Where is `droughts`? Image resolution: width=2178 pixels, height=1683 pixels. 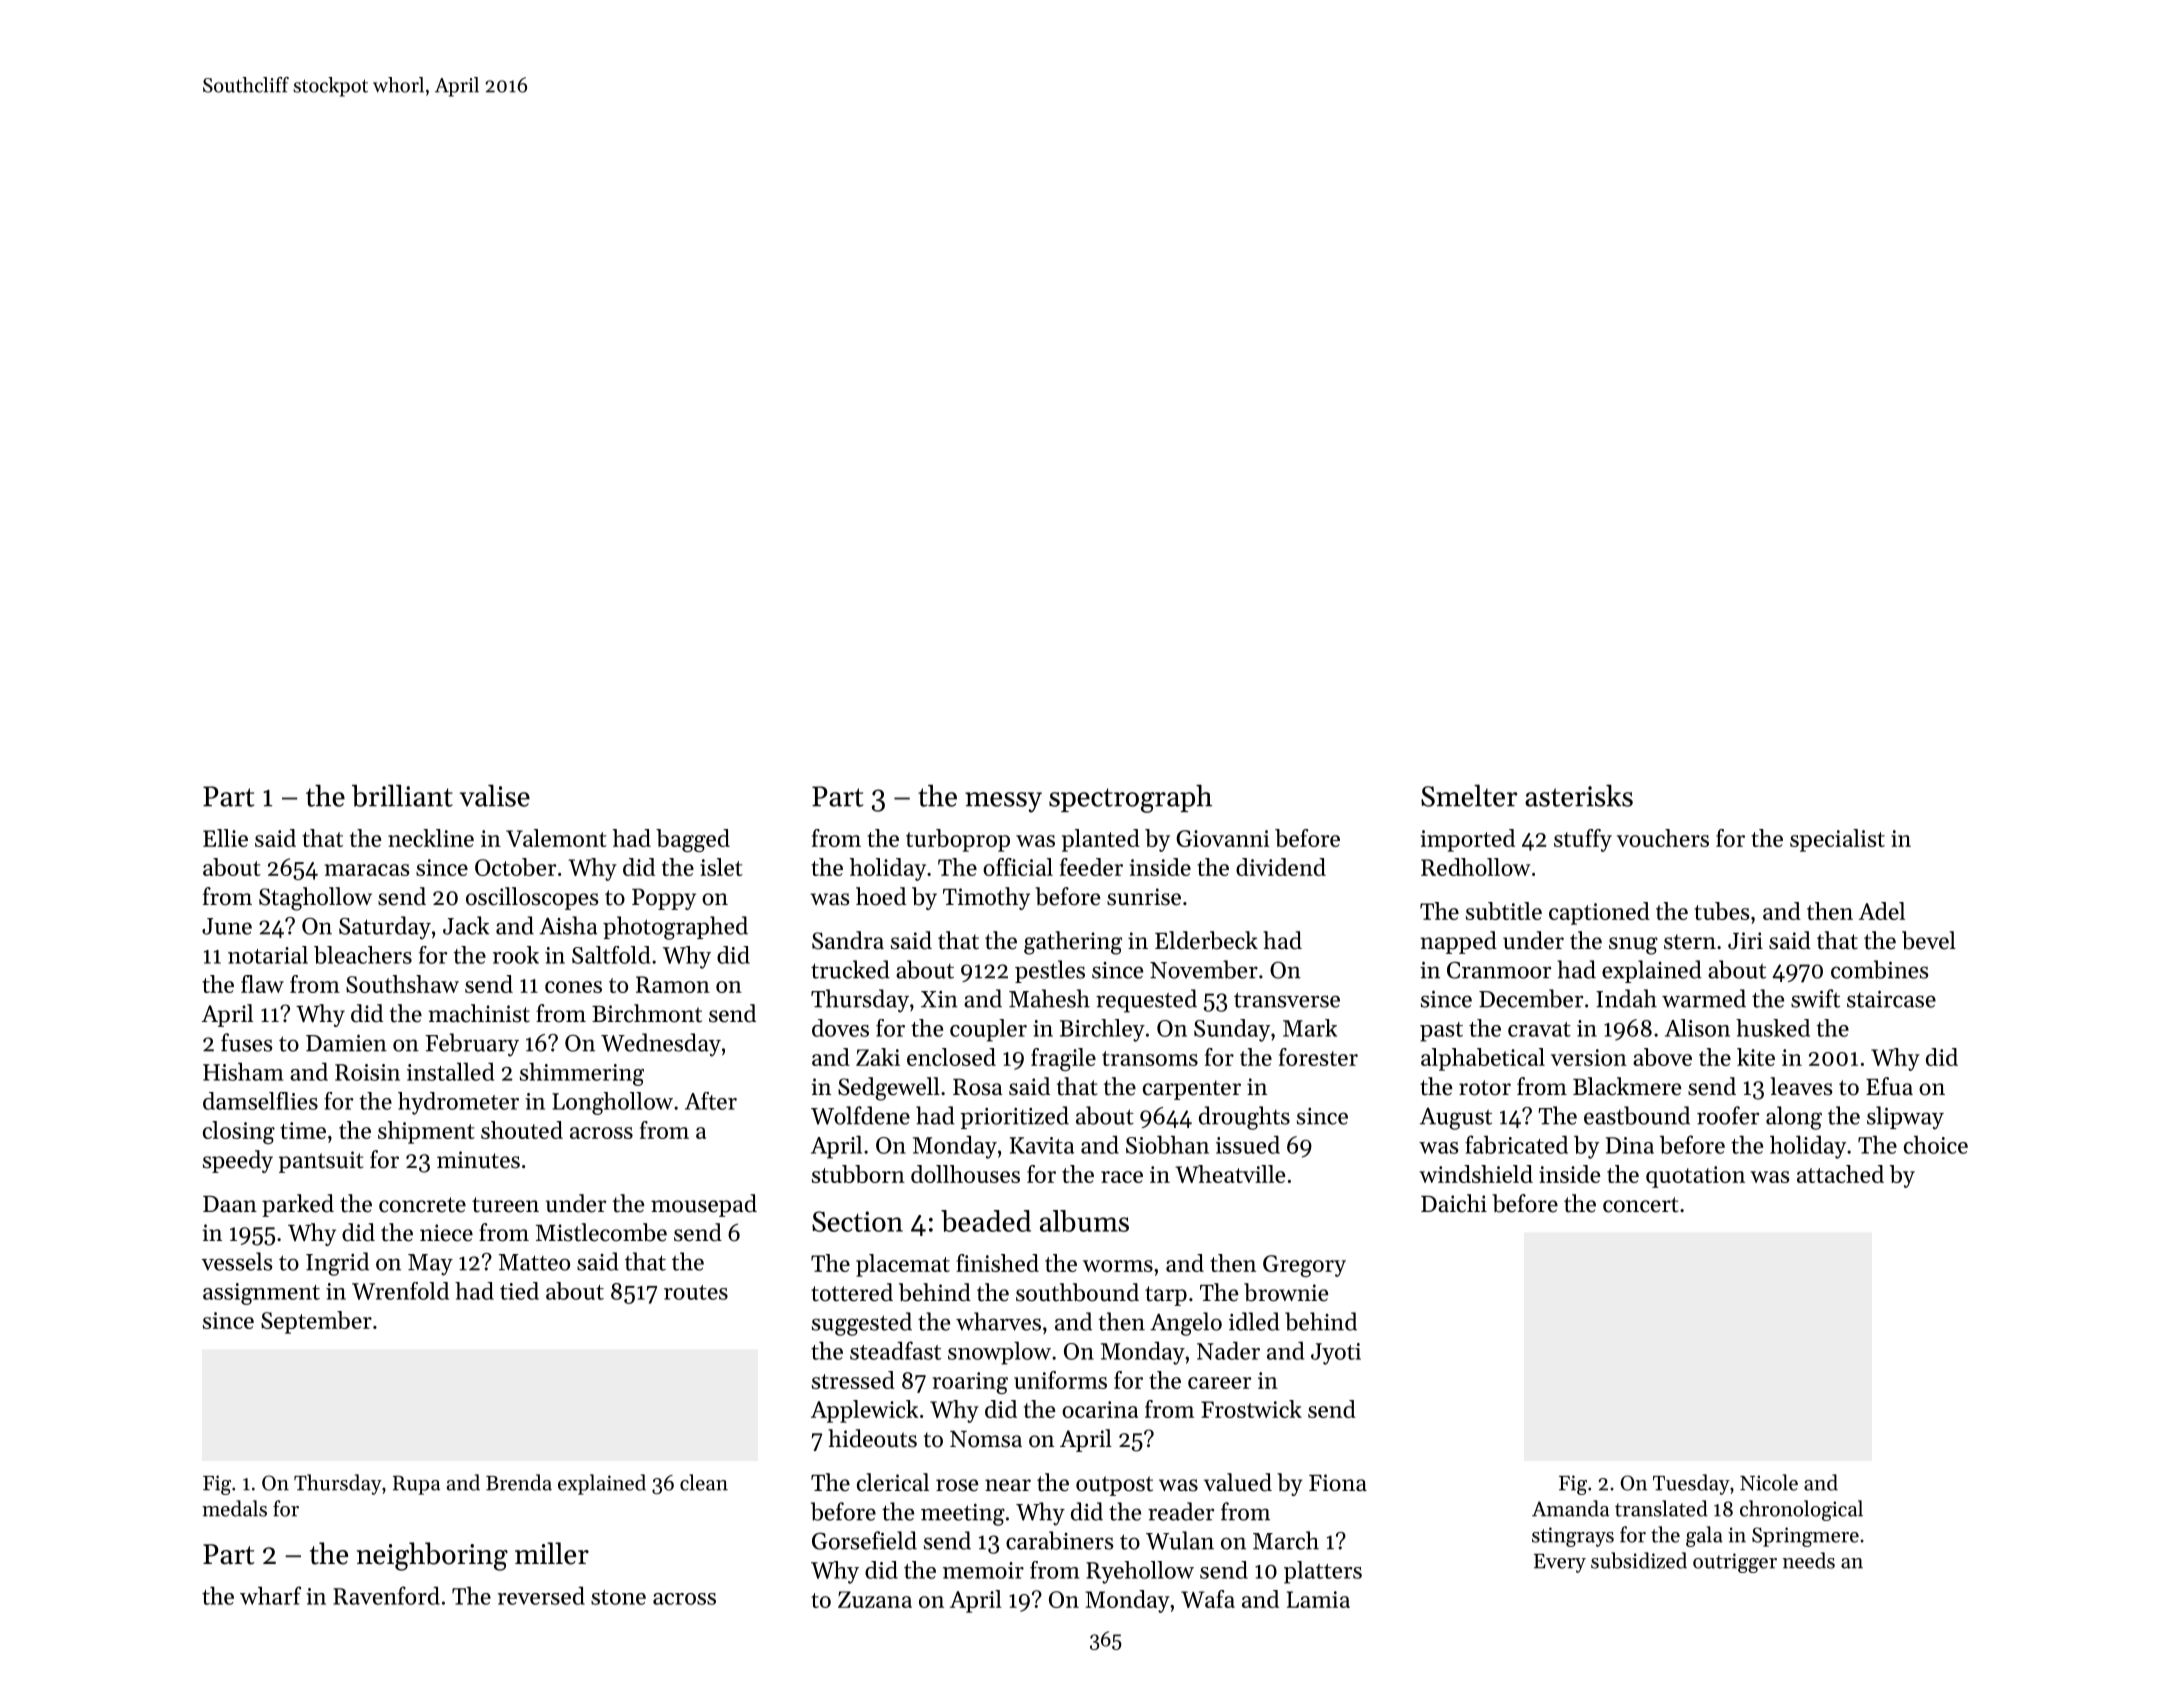
droughts is located at coordinates (1244, 1118).
